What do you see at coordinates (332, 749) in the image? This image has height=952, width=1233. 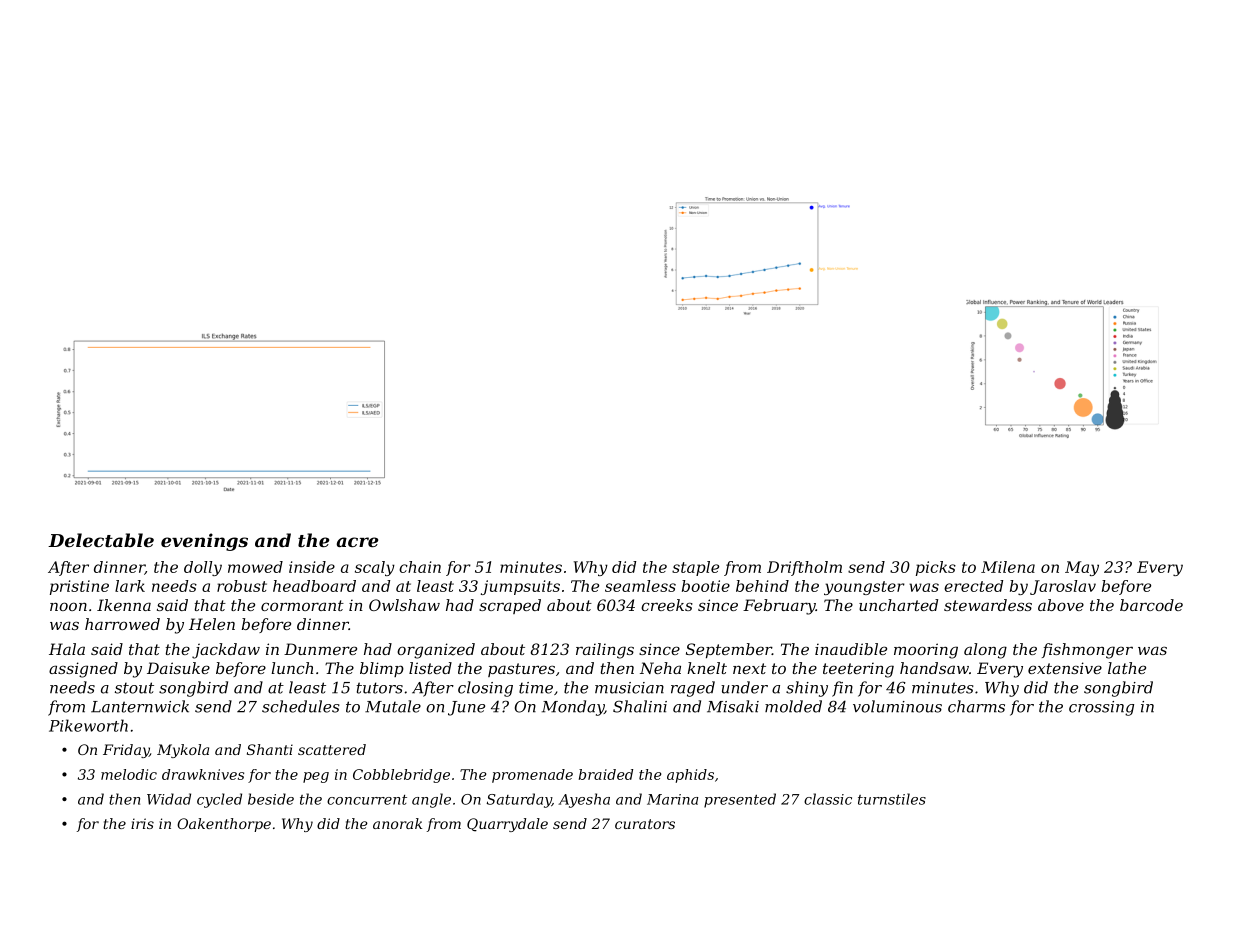 I see `scattered` at bounding box center [332, 749].
